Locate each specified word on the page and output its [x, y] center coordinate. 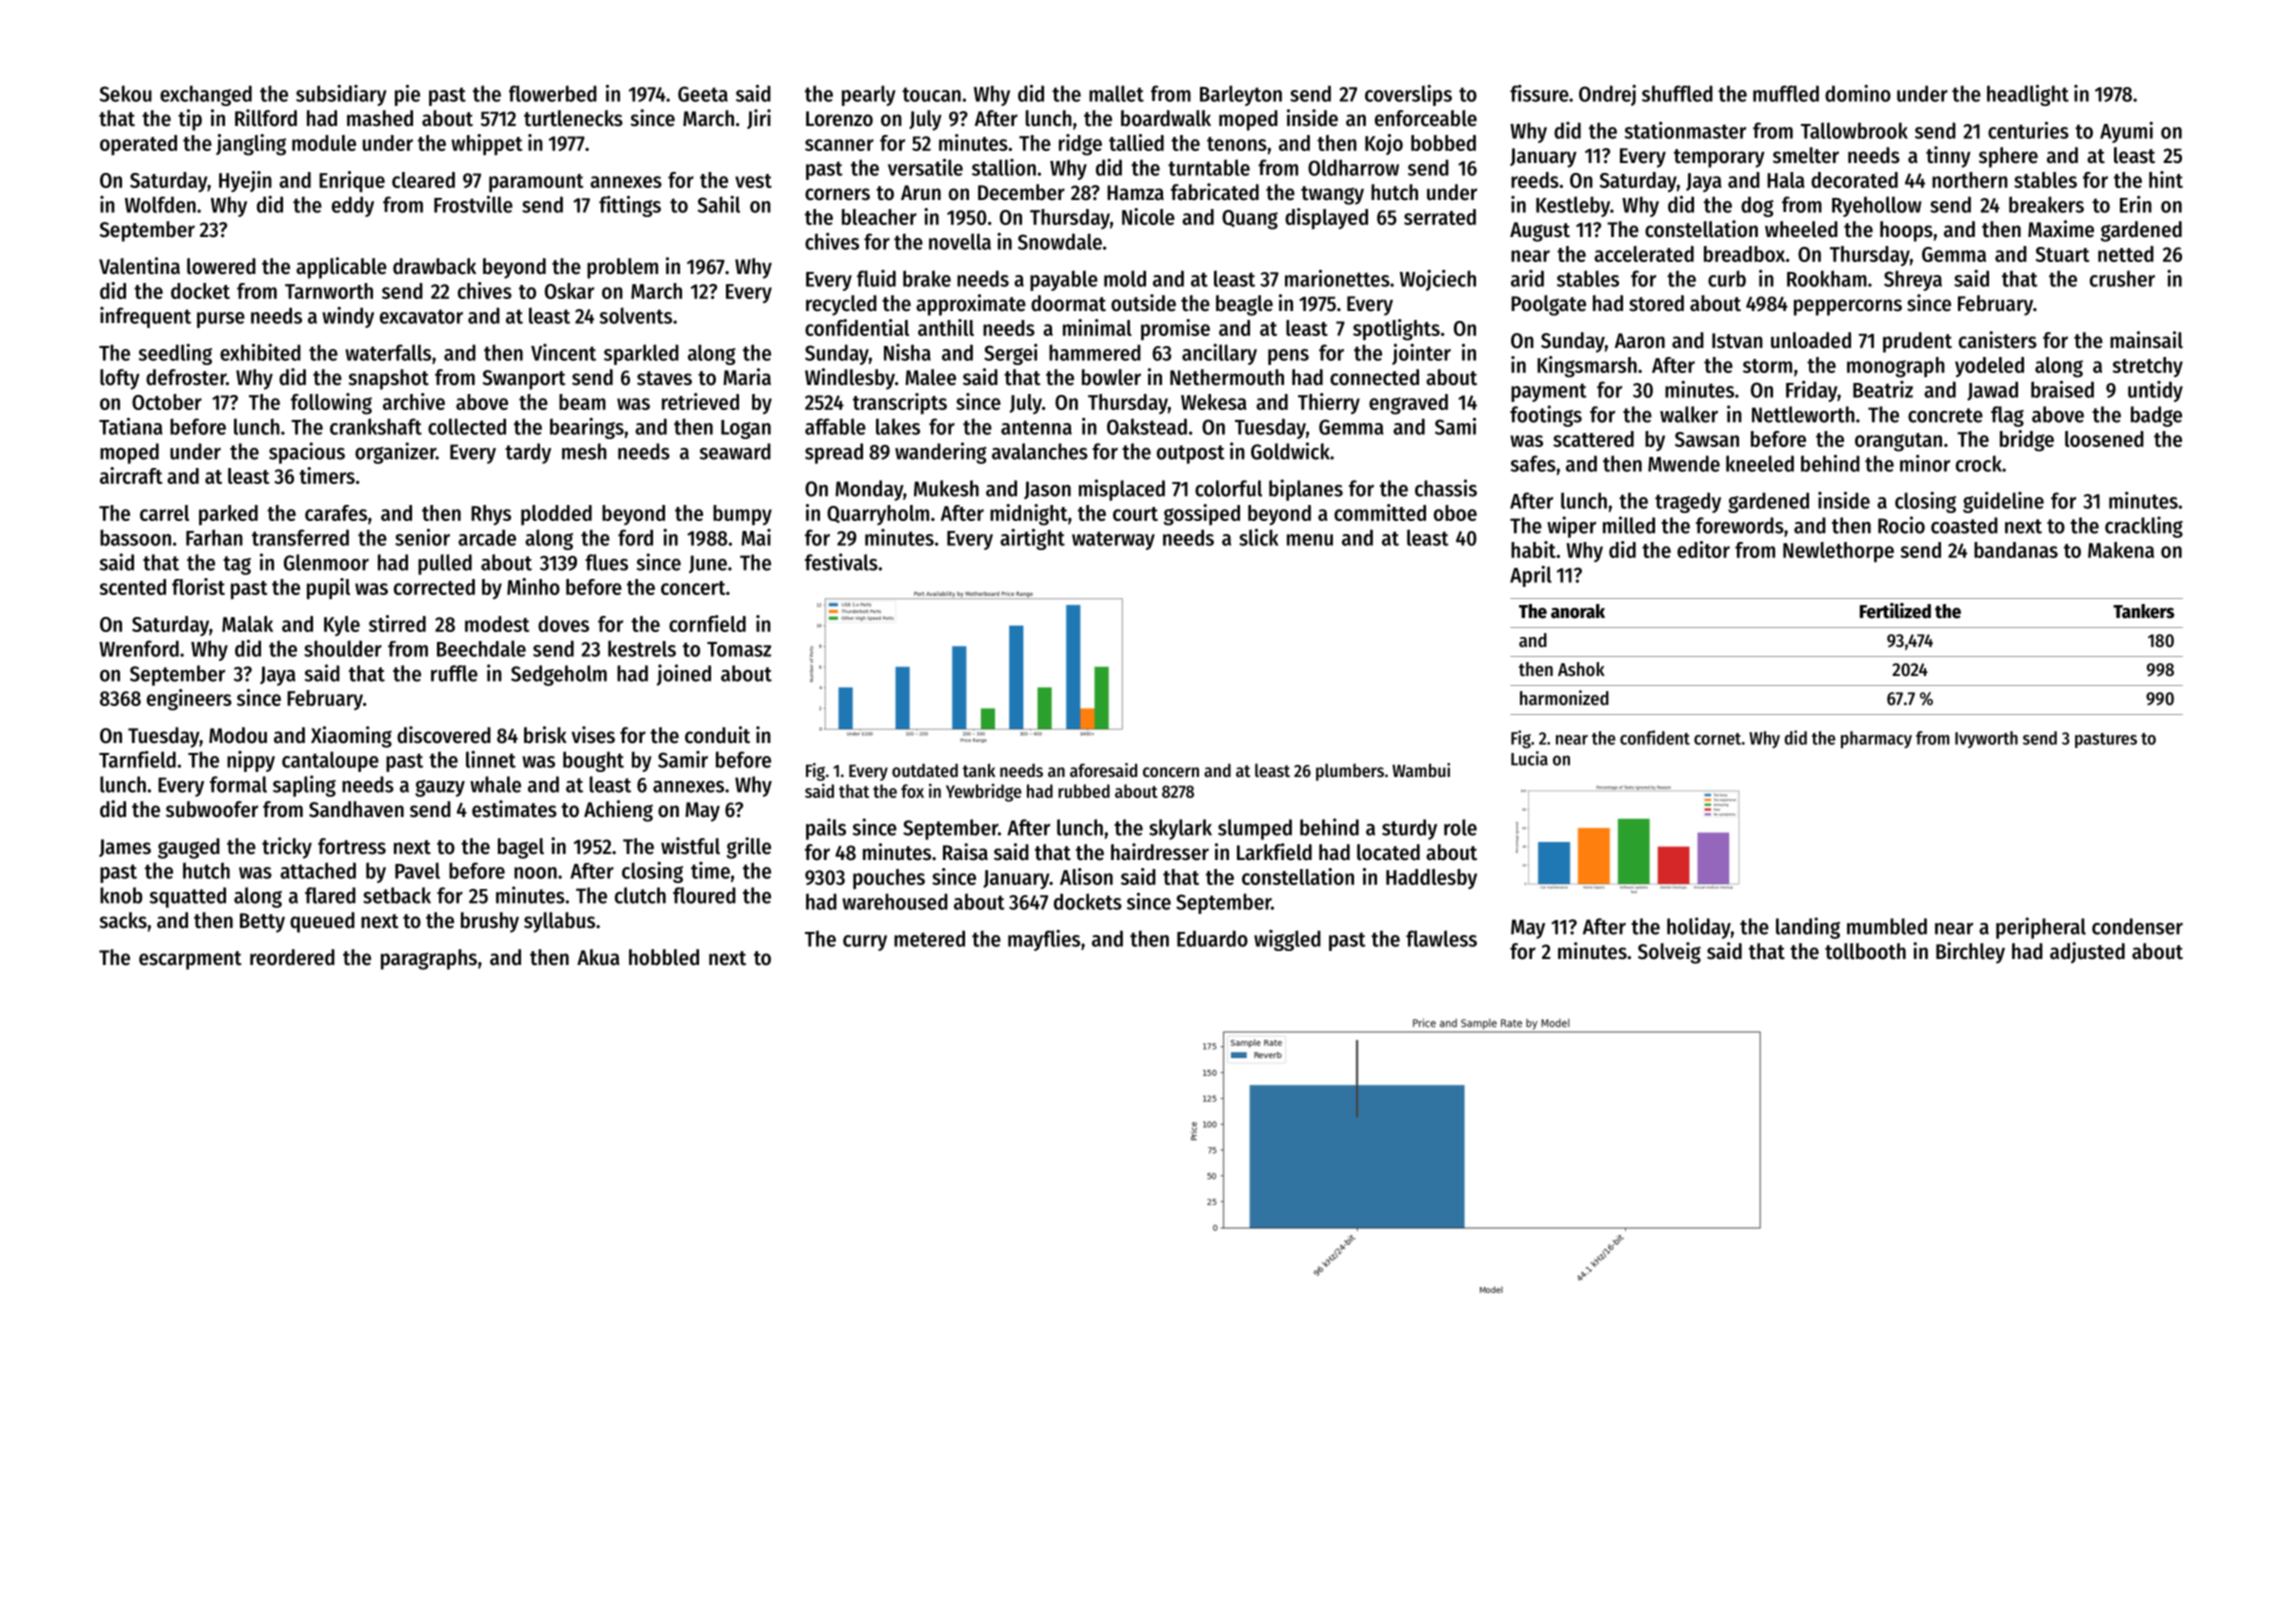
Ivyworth [1986, 739]
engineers [189, 700]
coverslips [1408, 95]
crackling [2144, 527]
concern [1171, 772]
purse [221, 320]
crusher [2122, 278]
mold [1125, 278]
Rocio [1901, 525]
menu [1310, 540]
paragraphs [429, 959]
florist [198, 586]
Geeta [703, 94]
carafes [336, 513]
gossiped [1202, 515]
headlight [2028, 95]
